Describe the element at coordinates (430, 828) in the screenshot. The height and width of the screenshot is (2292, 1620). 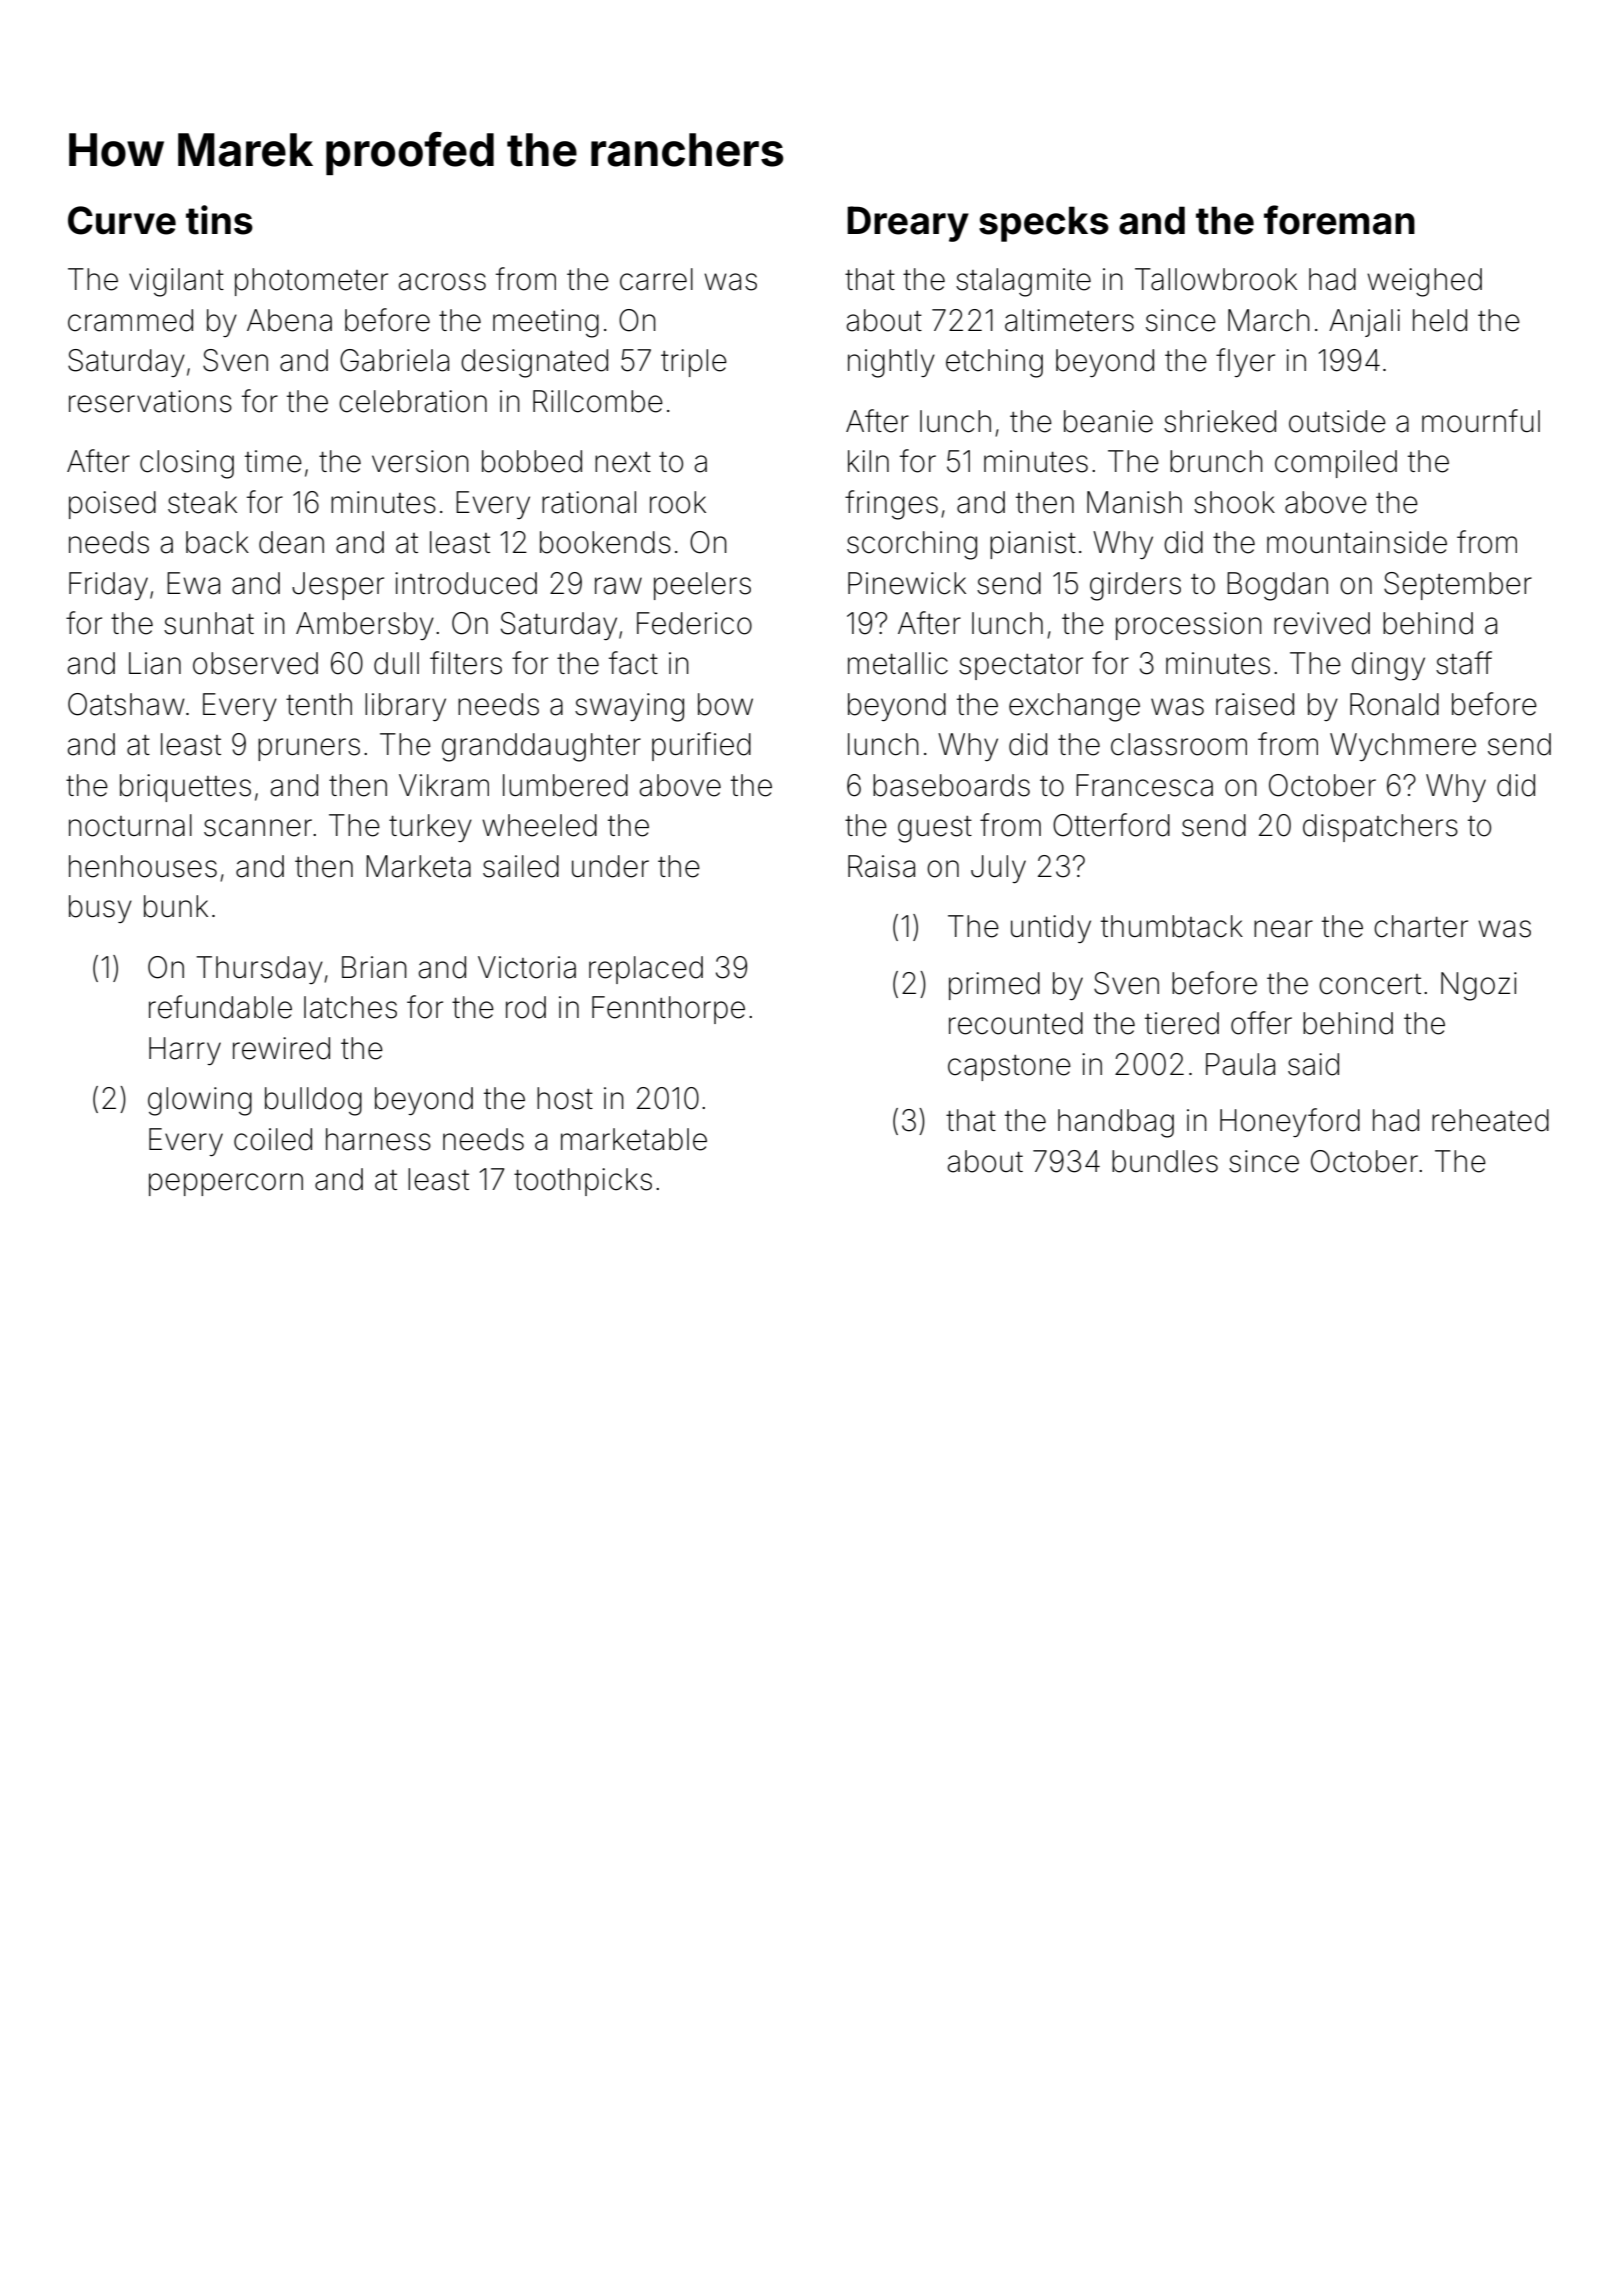
I see `turkey` at that location.
